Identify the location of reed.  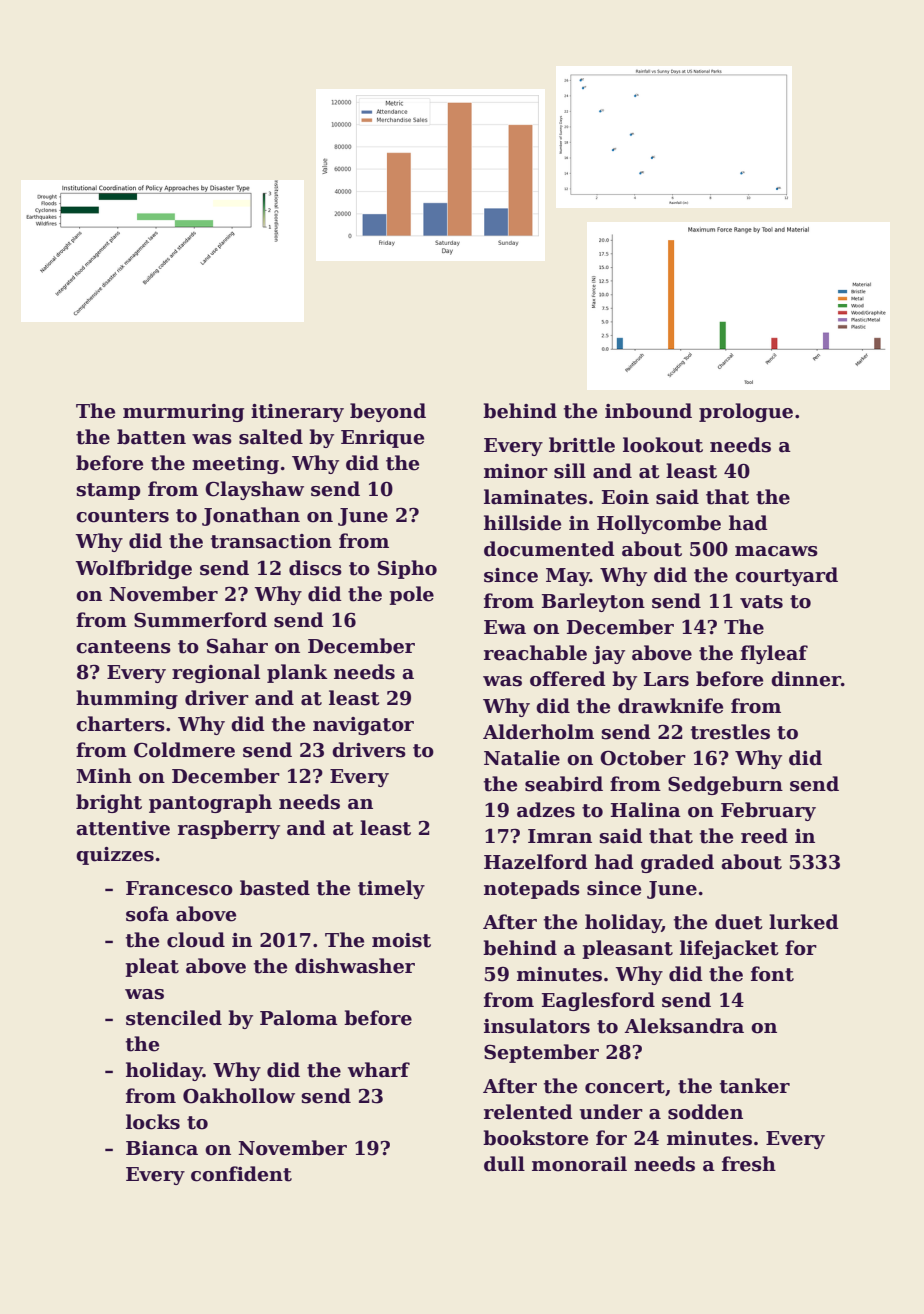
(764, 836).
